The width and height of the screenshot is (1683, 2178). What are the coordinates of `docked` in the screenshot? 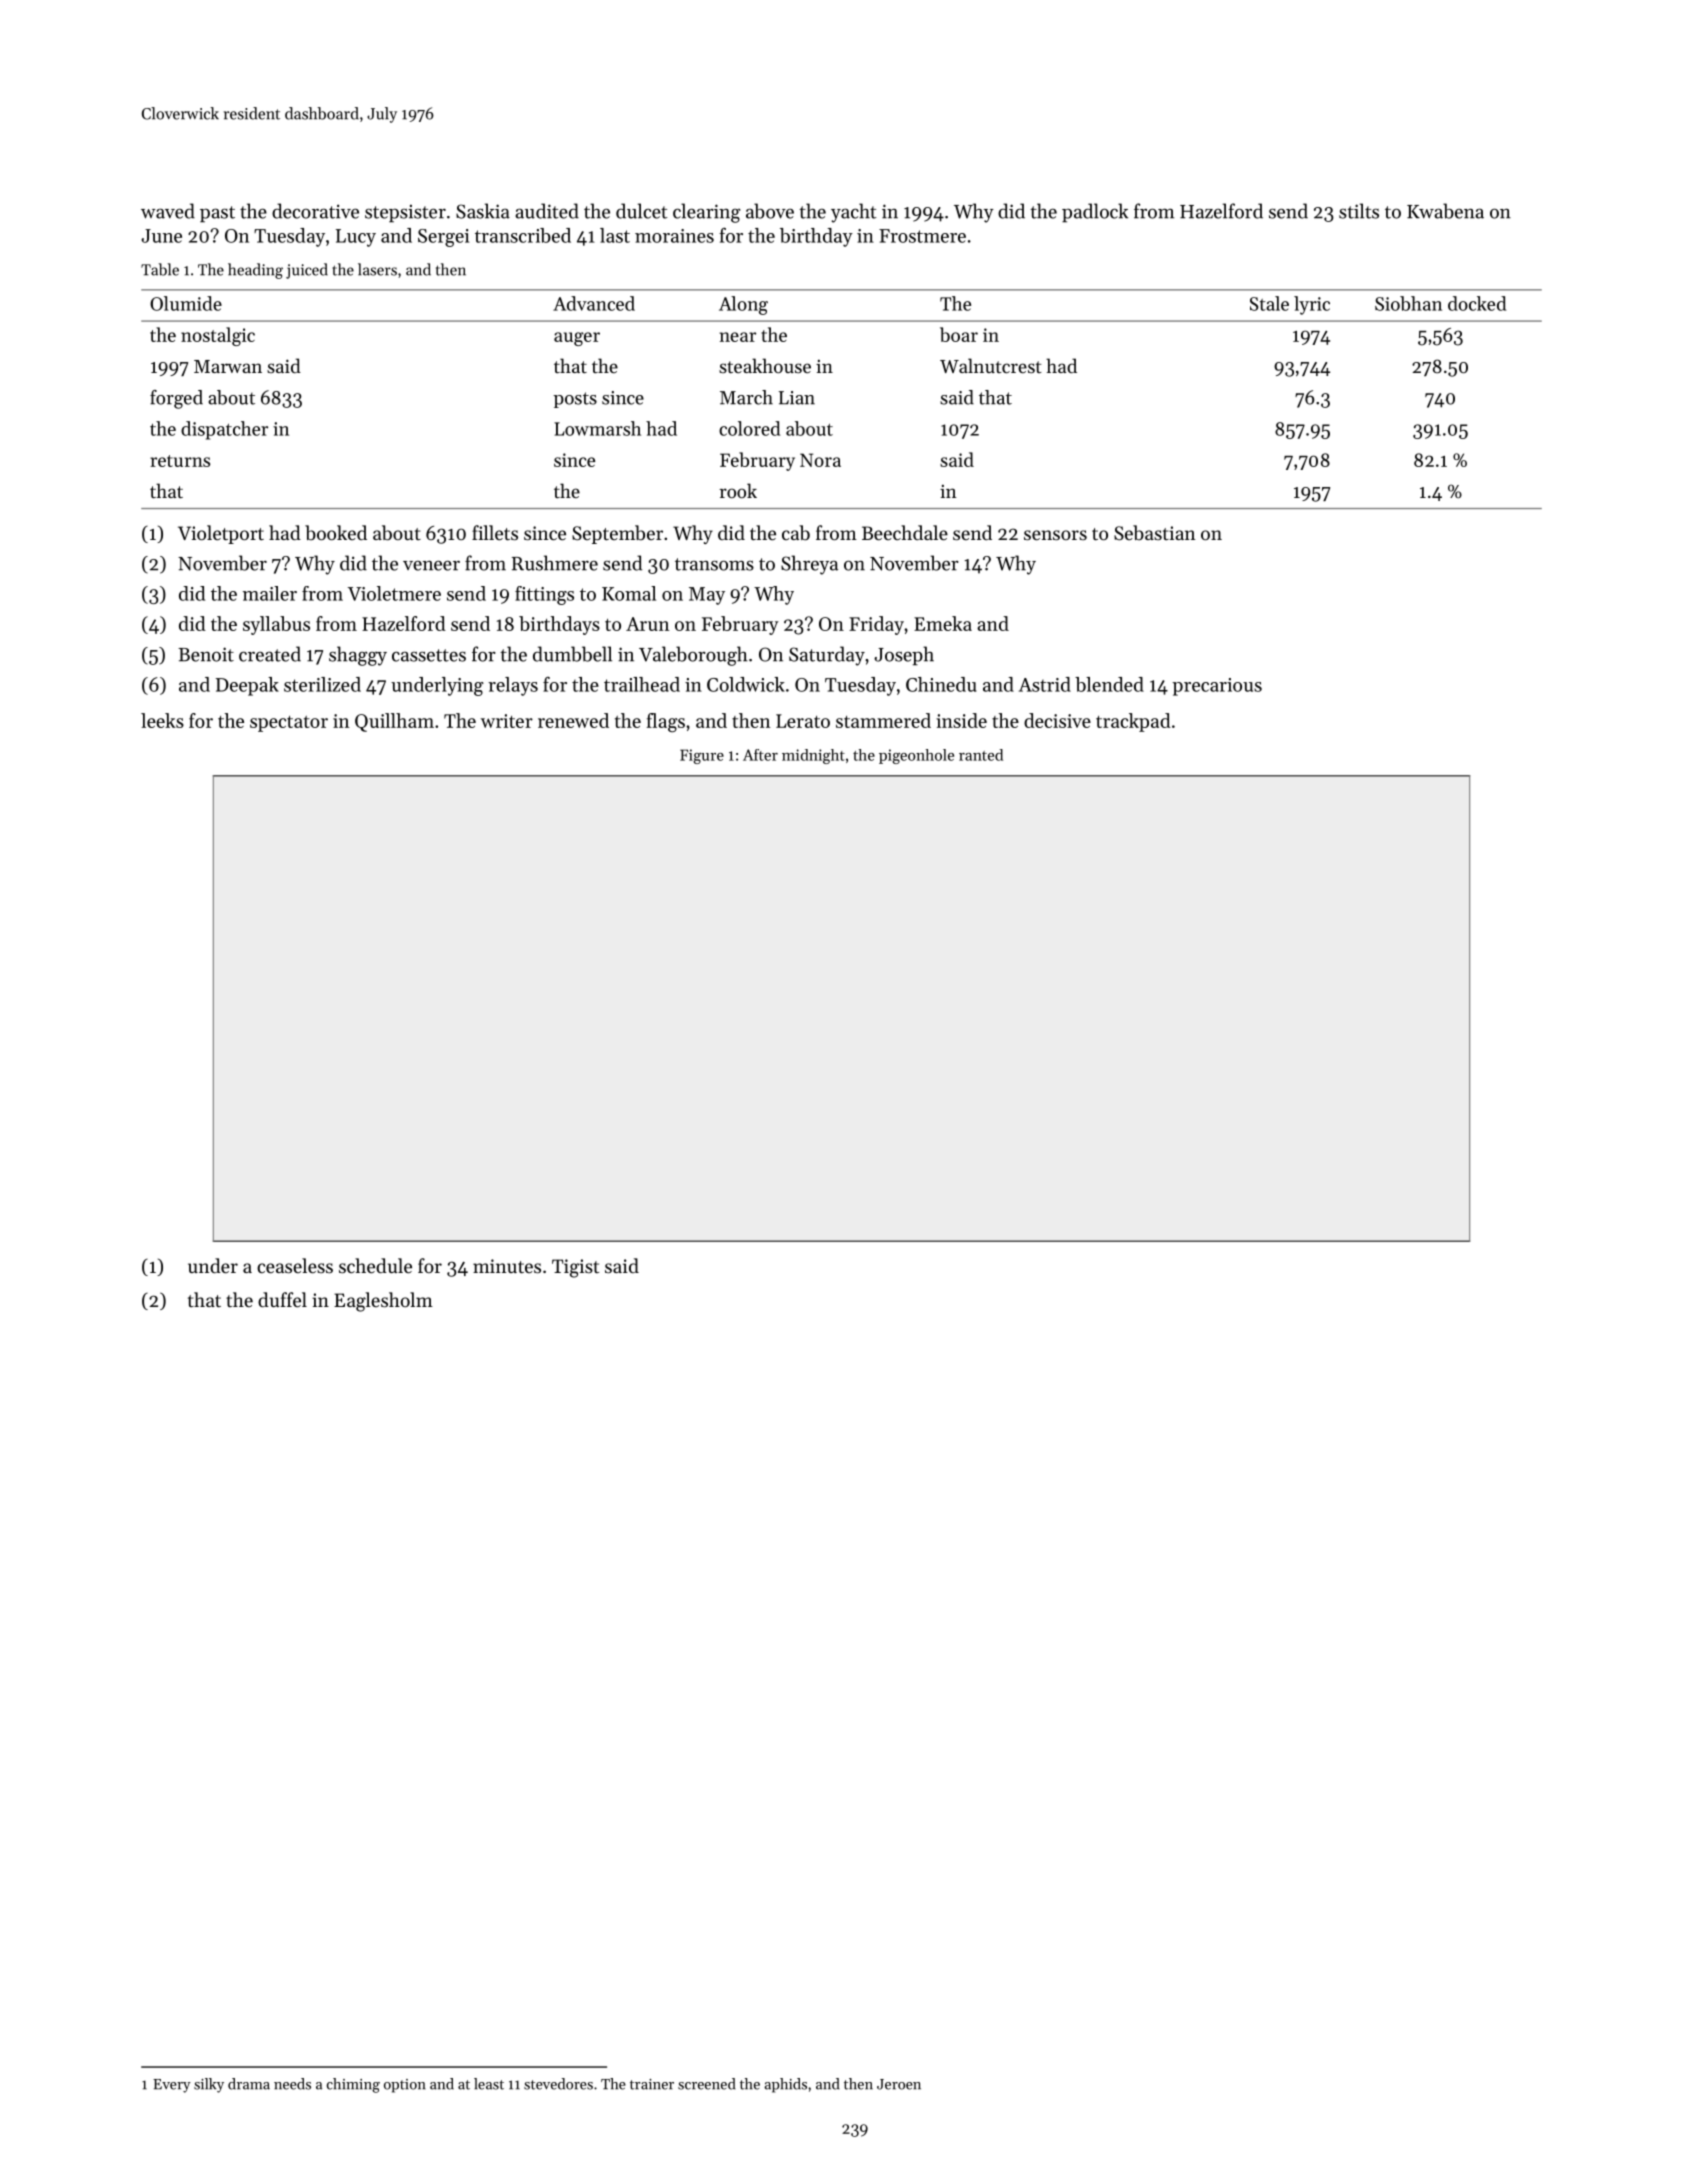 It's located at (1477, 303).
